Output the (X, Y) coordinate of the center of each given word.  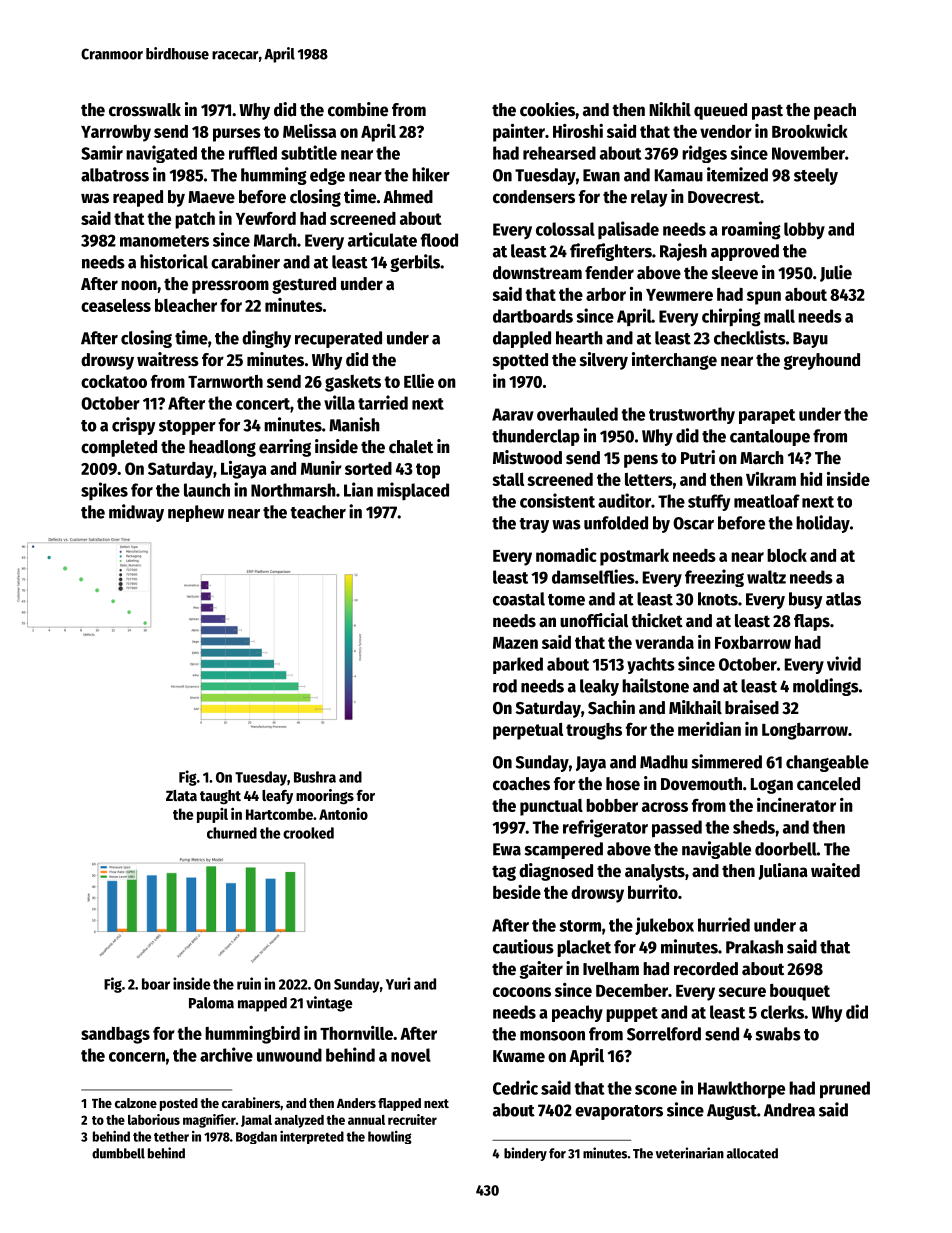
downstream (537, 273)
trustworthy (692, 415)
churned (232, 833)
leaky (599, 687)
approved (745, 252)
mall (779, 316)
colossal (565, 229)
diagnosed (556, 872)
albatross (115, 175)
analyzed (299, 1121)
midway (136, 513)
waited (835, 870)
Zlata (181, 795)
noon (139, 285)
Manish (354, 424)
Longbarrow (805, 731)
